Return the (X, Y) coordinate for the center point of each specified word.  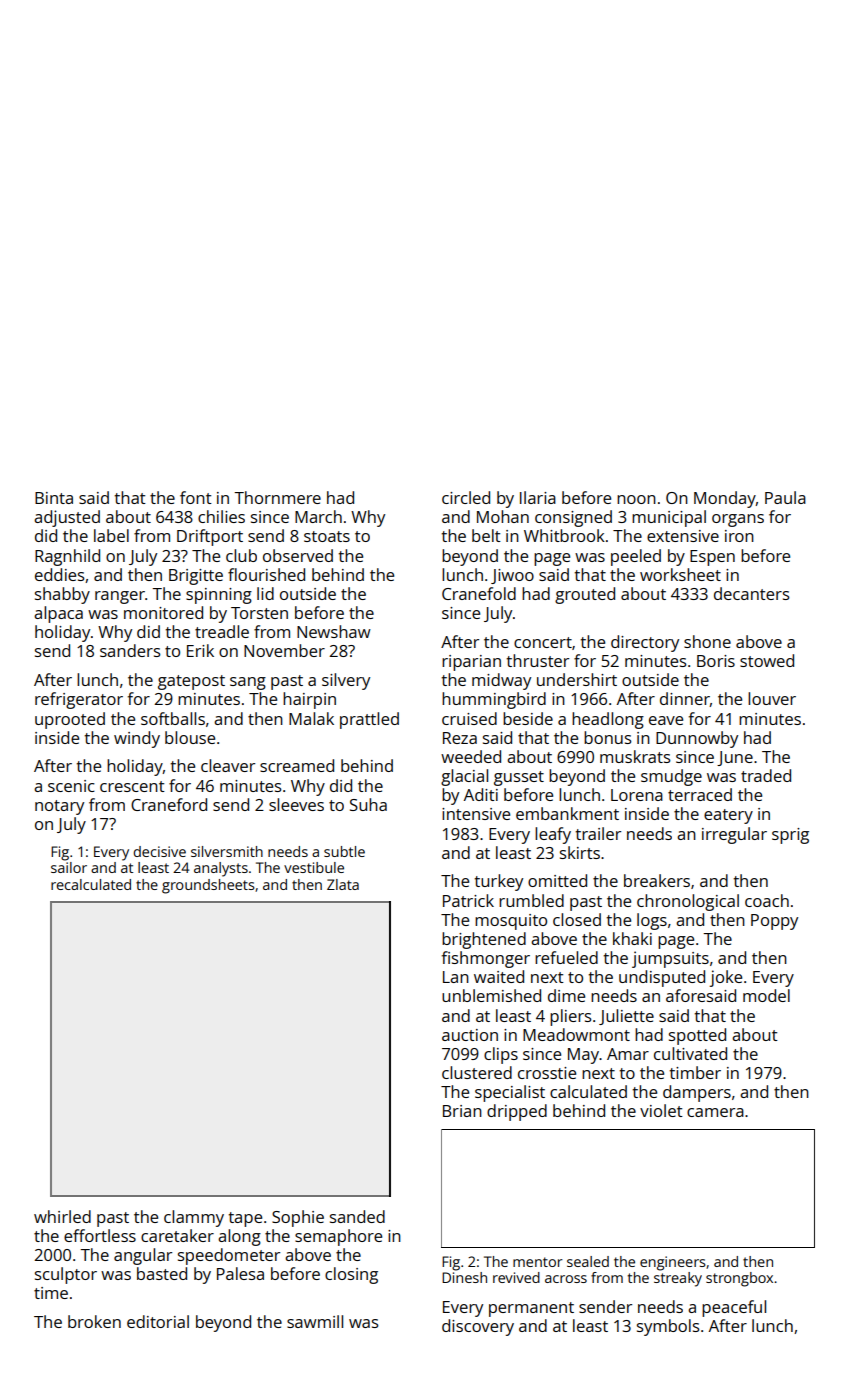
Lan (456, 977)
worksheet (680, 574)
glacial (464, 777)
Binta (54, 498)
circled (466, 497)
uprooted (70, 720)
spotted (697, 1036)
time (51, 1293)
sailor (69, 867)
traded (766, 775)
